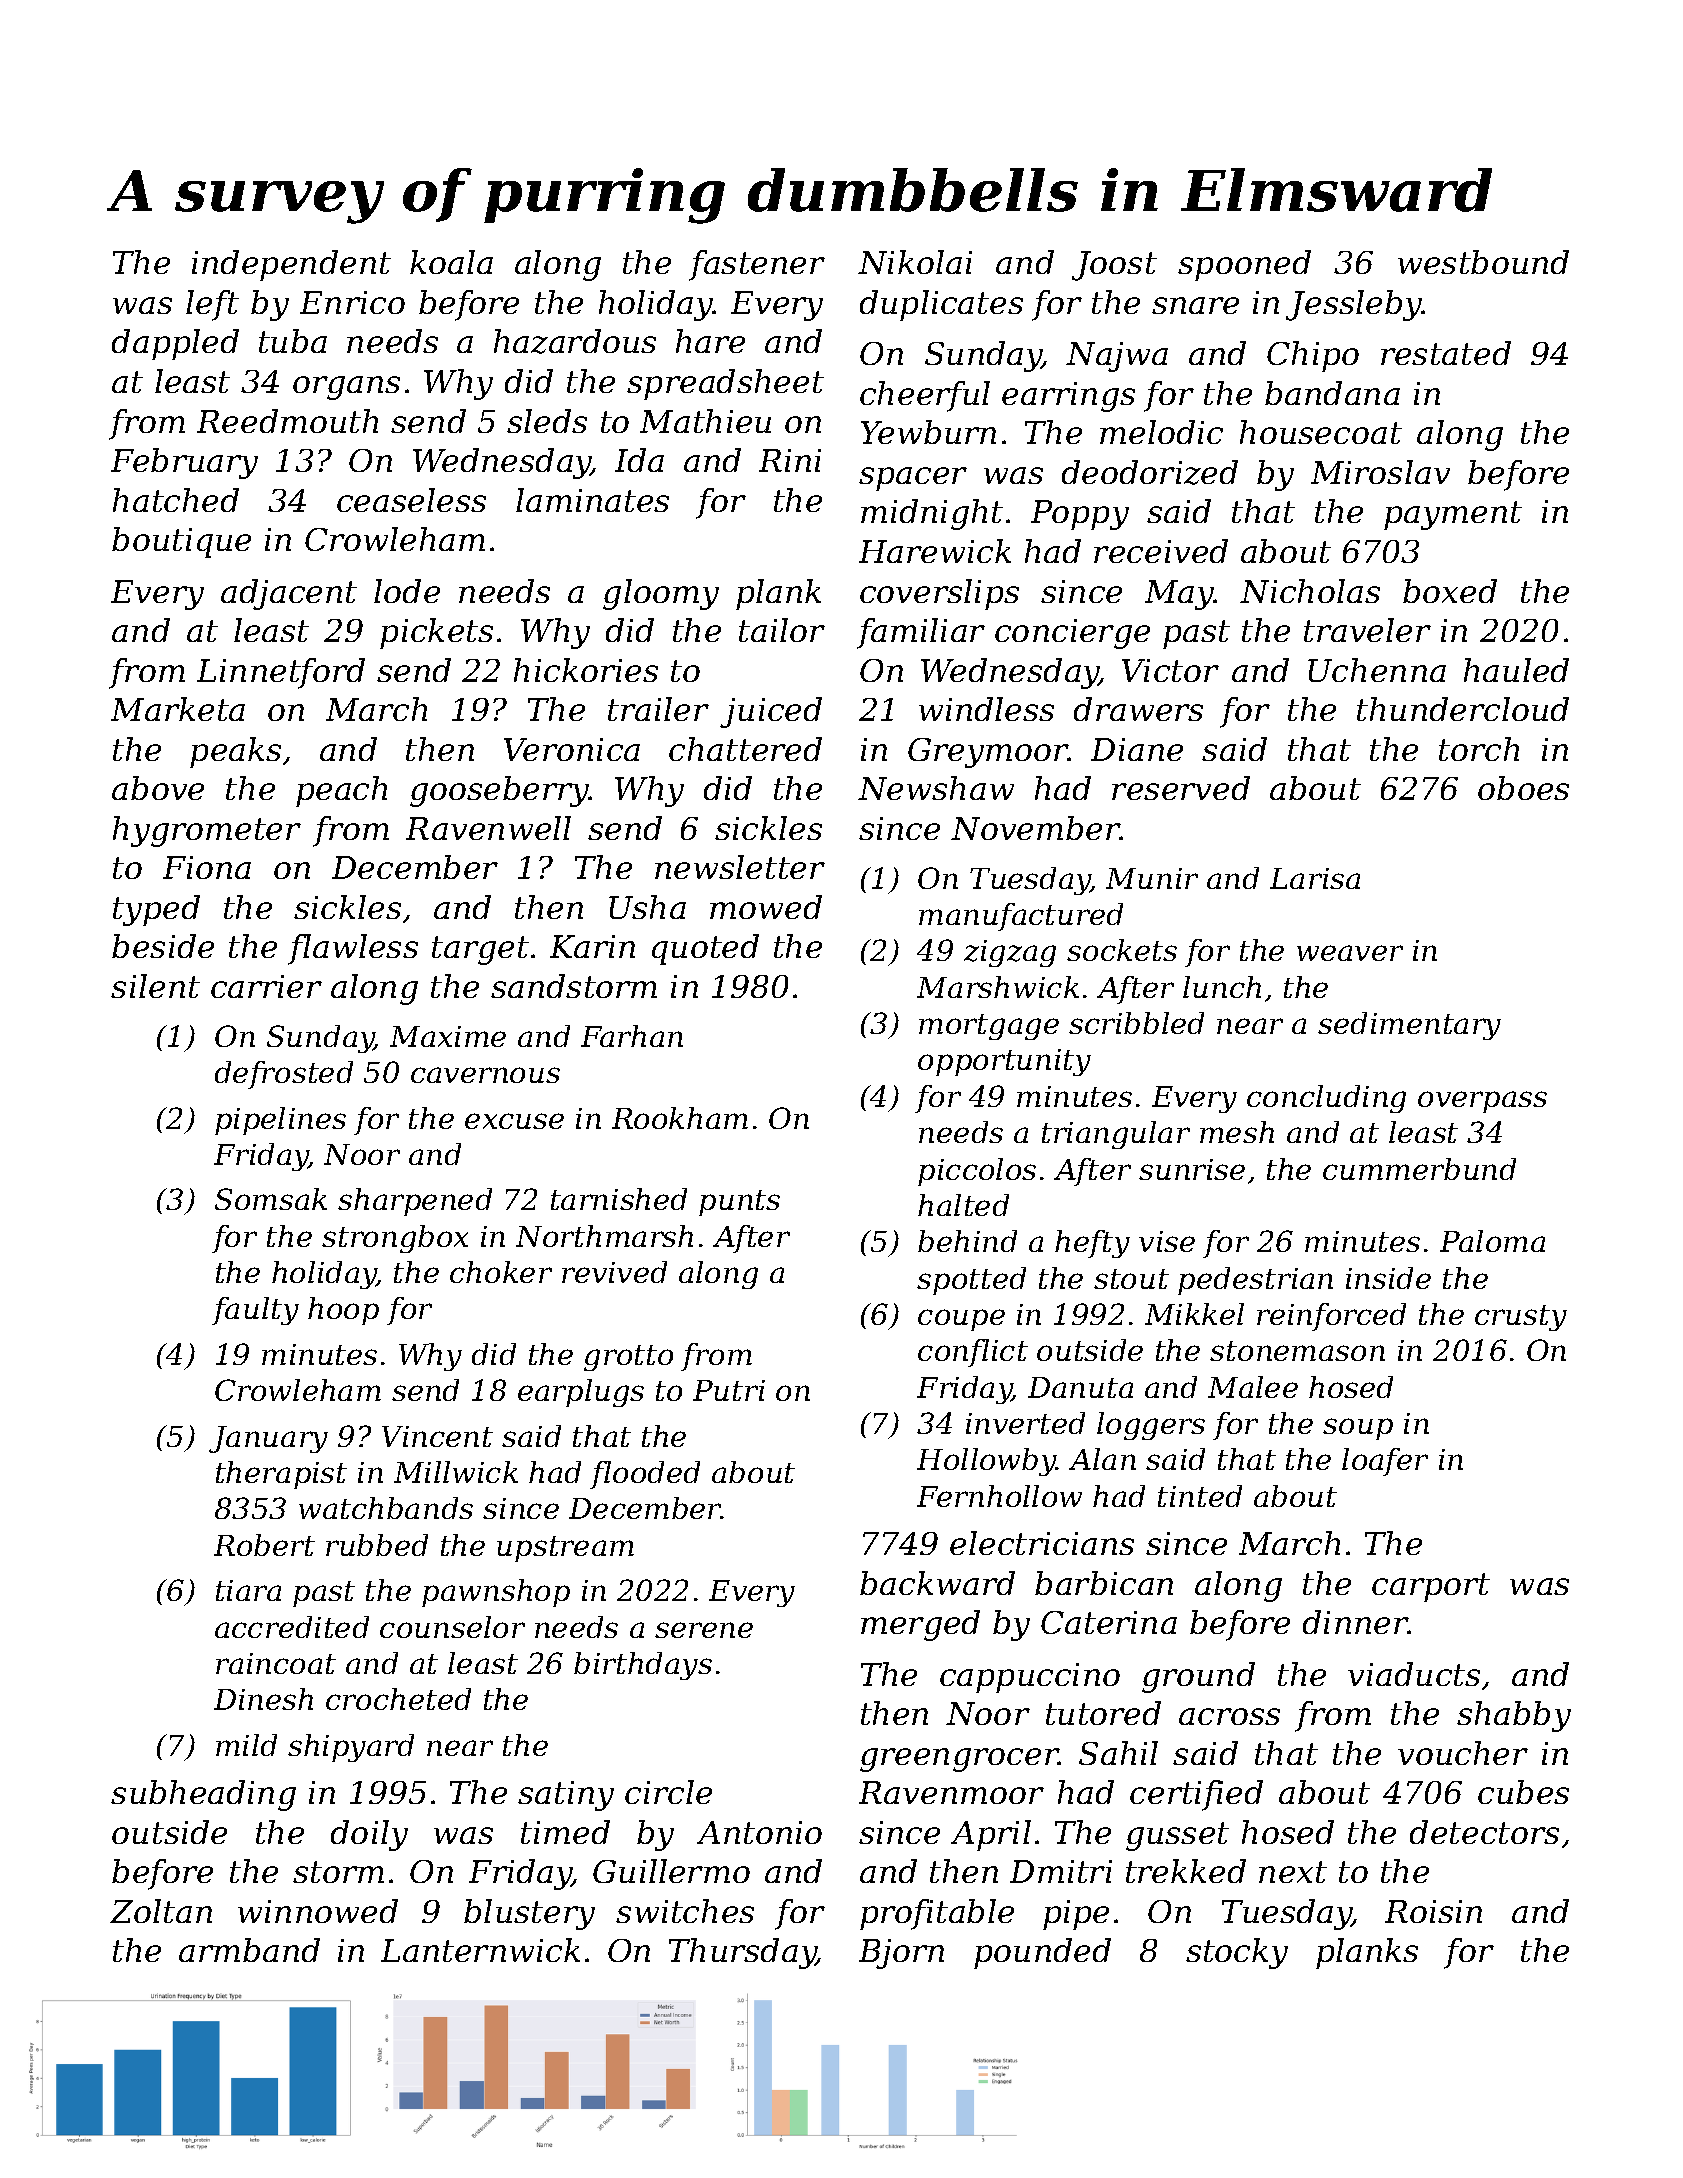 The height and width of the image is (2178, 1683). What do you see at coordinates (1523, 788) in the image?
I see `oboes` at bounding box center [1523, 788].
